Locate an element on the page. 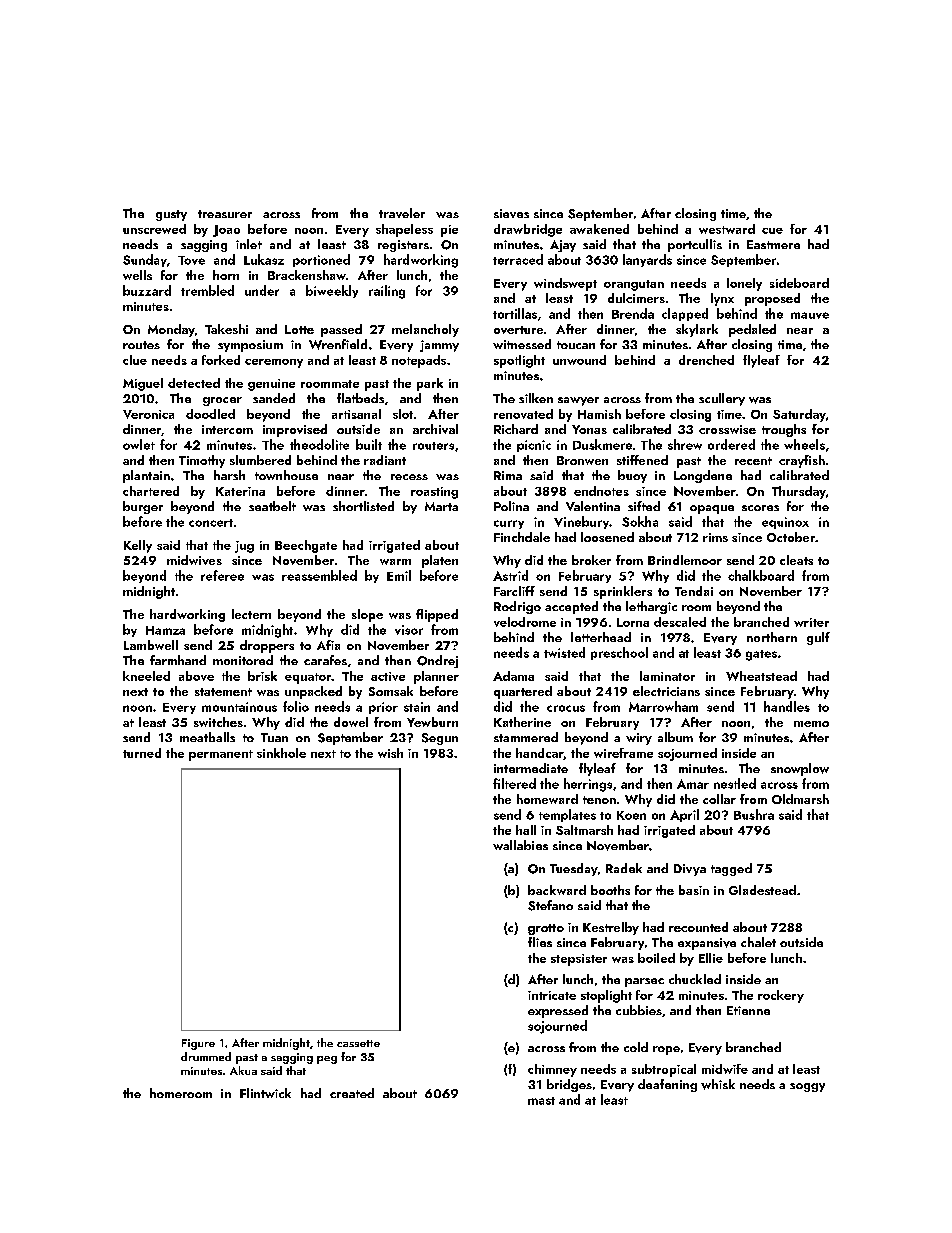  awakened is located at coordinates (599, 229).
